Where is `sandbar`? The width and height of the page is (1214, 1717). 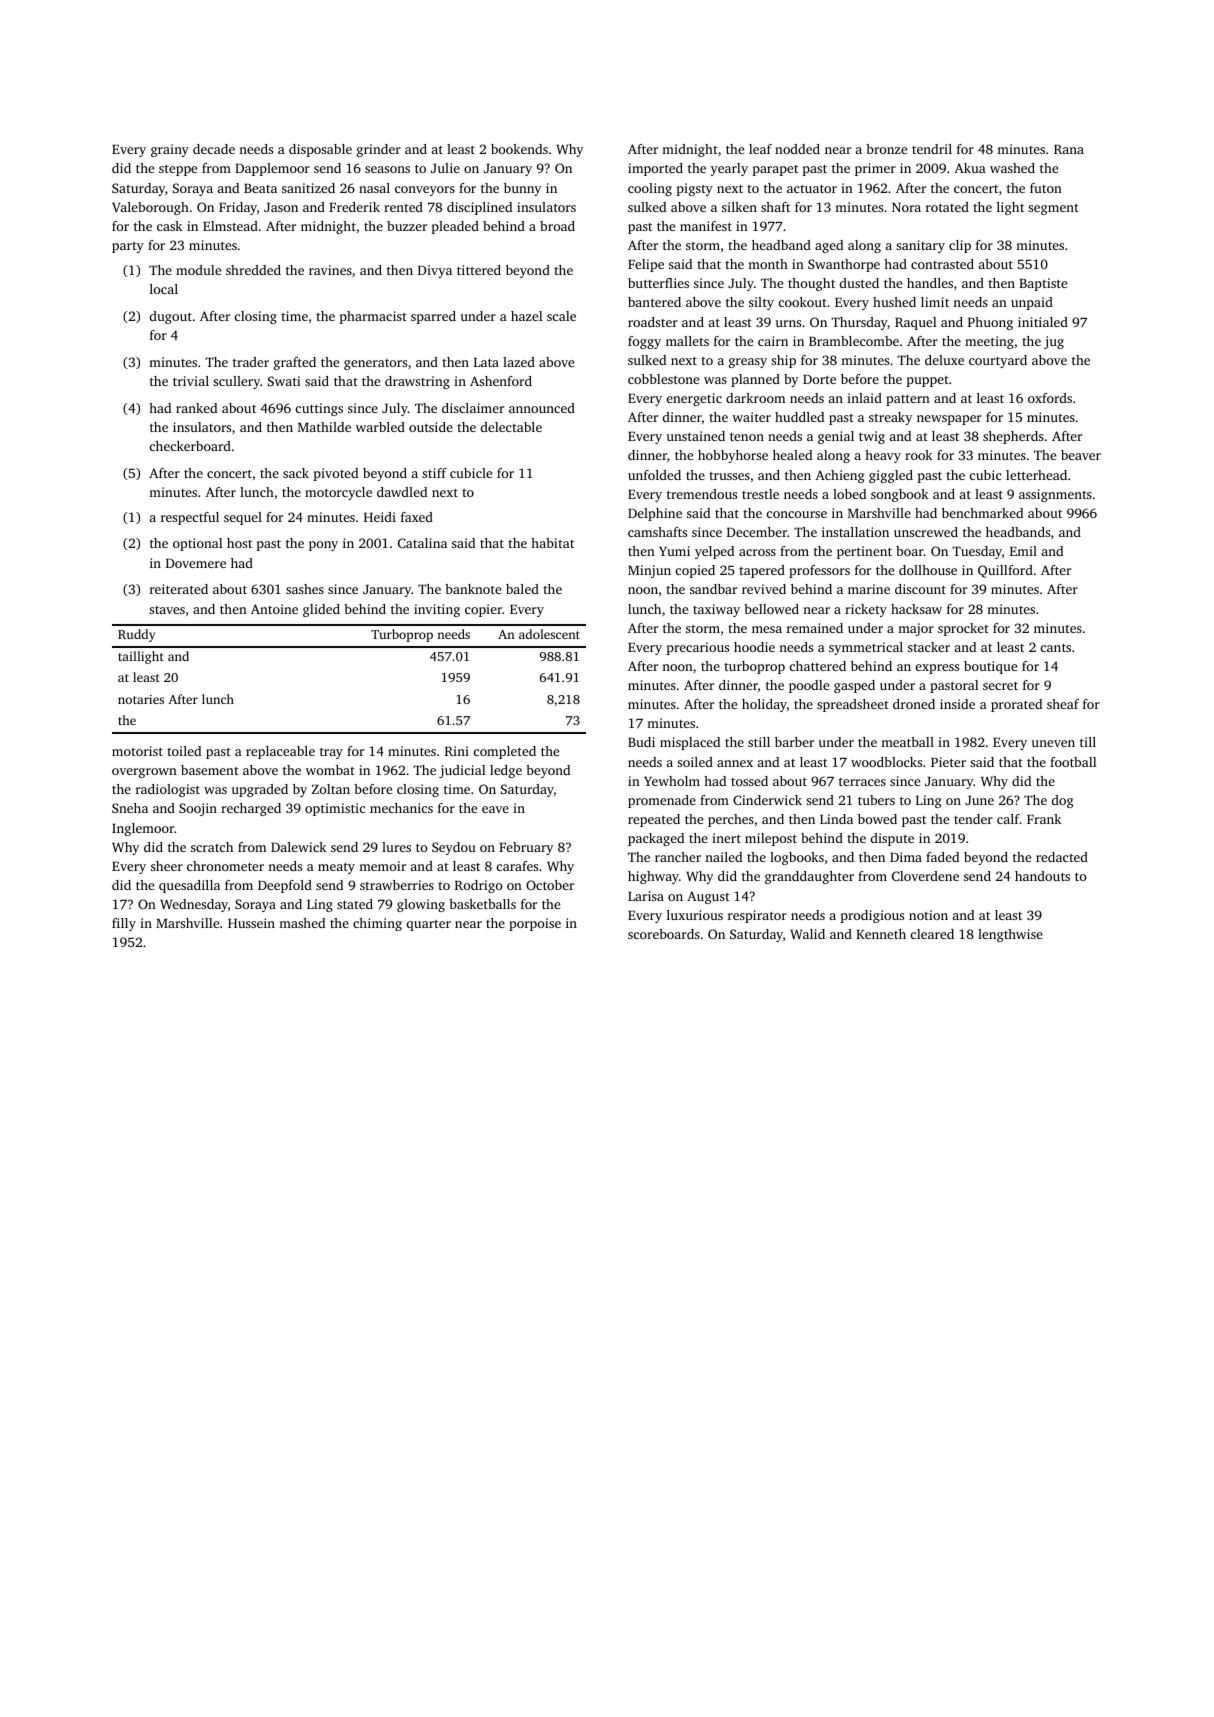 sandbar is located at coordinates (713, 589).
